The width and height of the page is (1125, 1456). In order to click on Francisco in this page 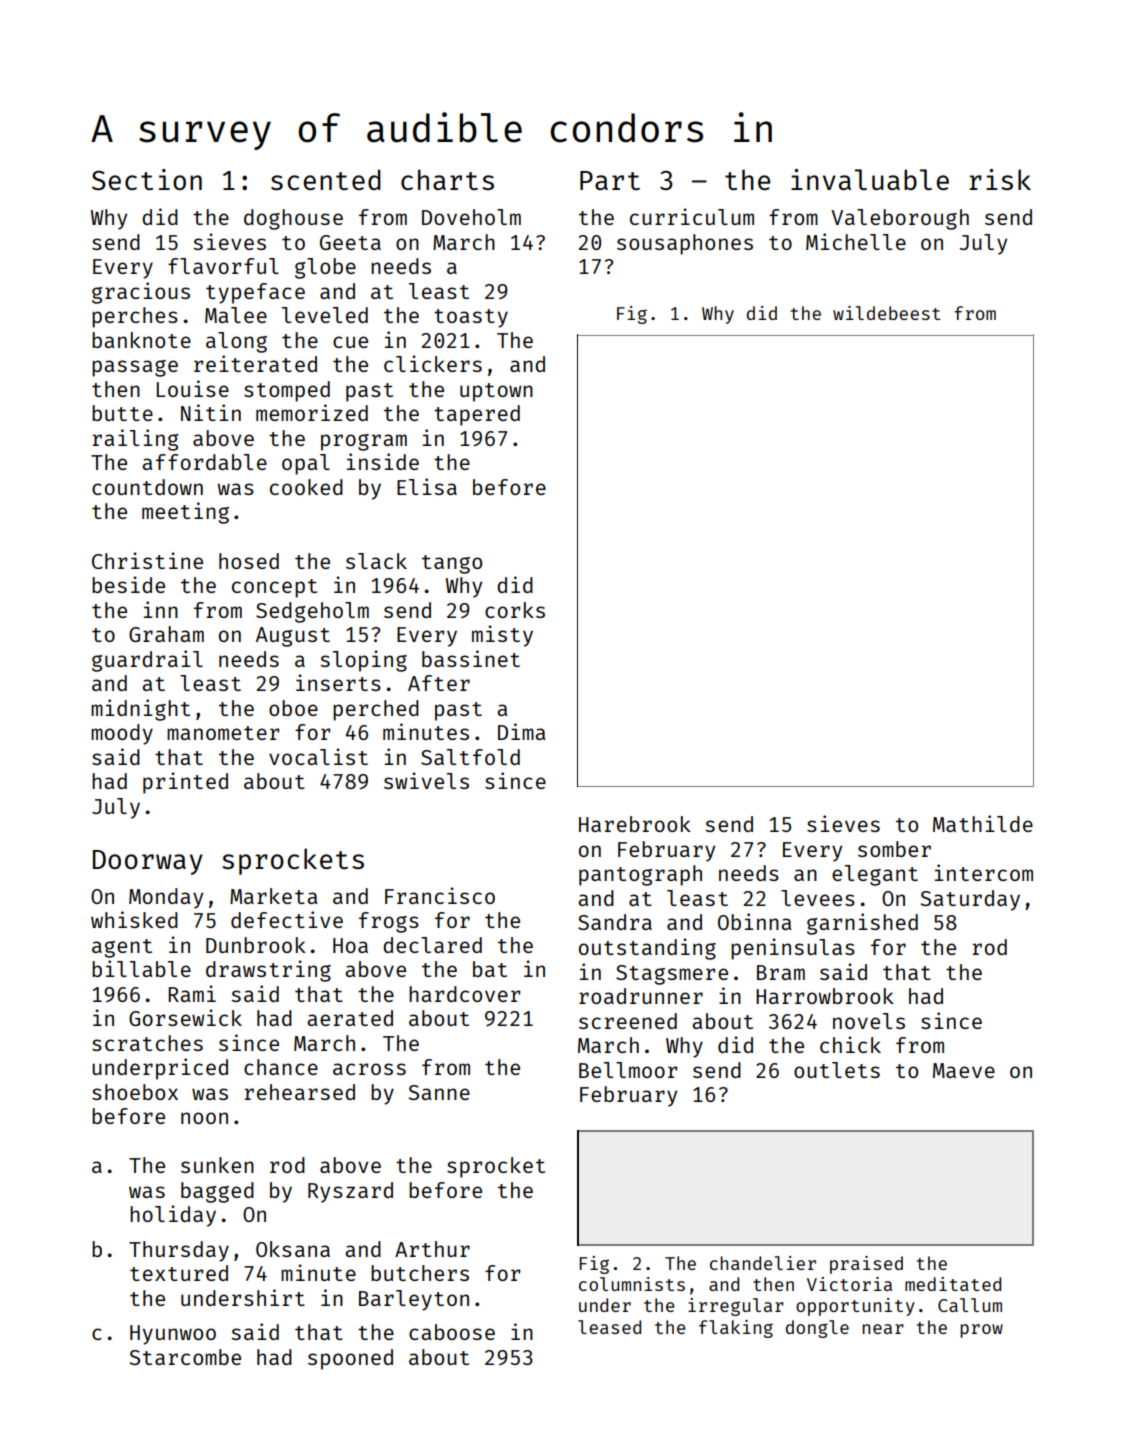, I will do `click(440, 895)`.
